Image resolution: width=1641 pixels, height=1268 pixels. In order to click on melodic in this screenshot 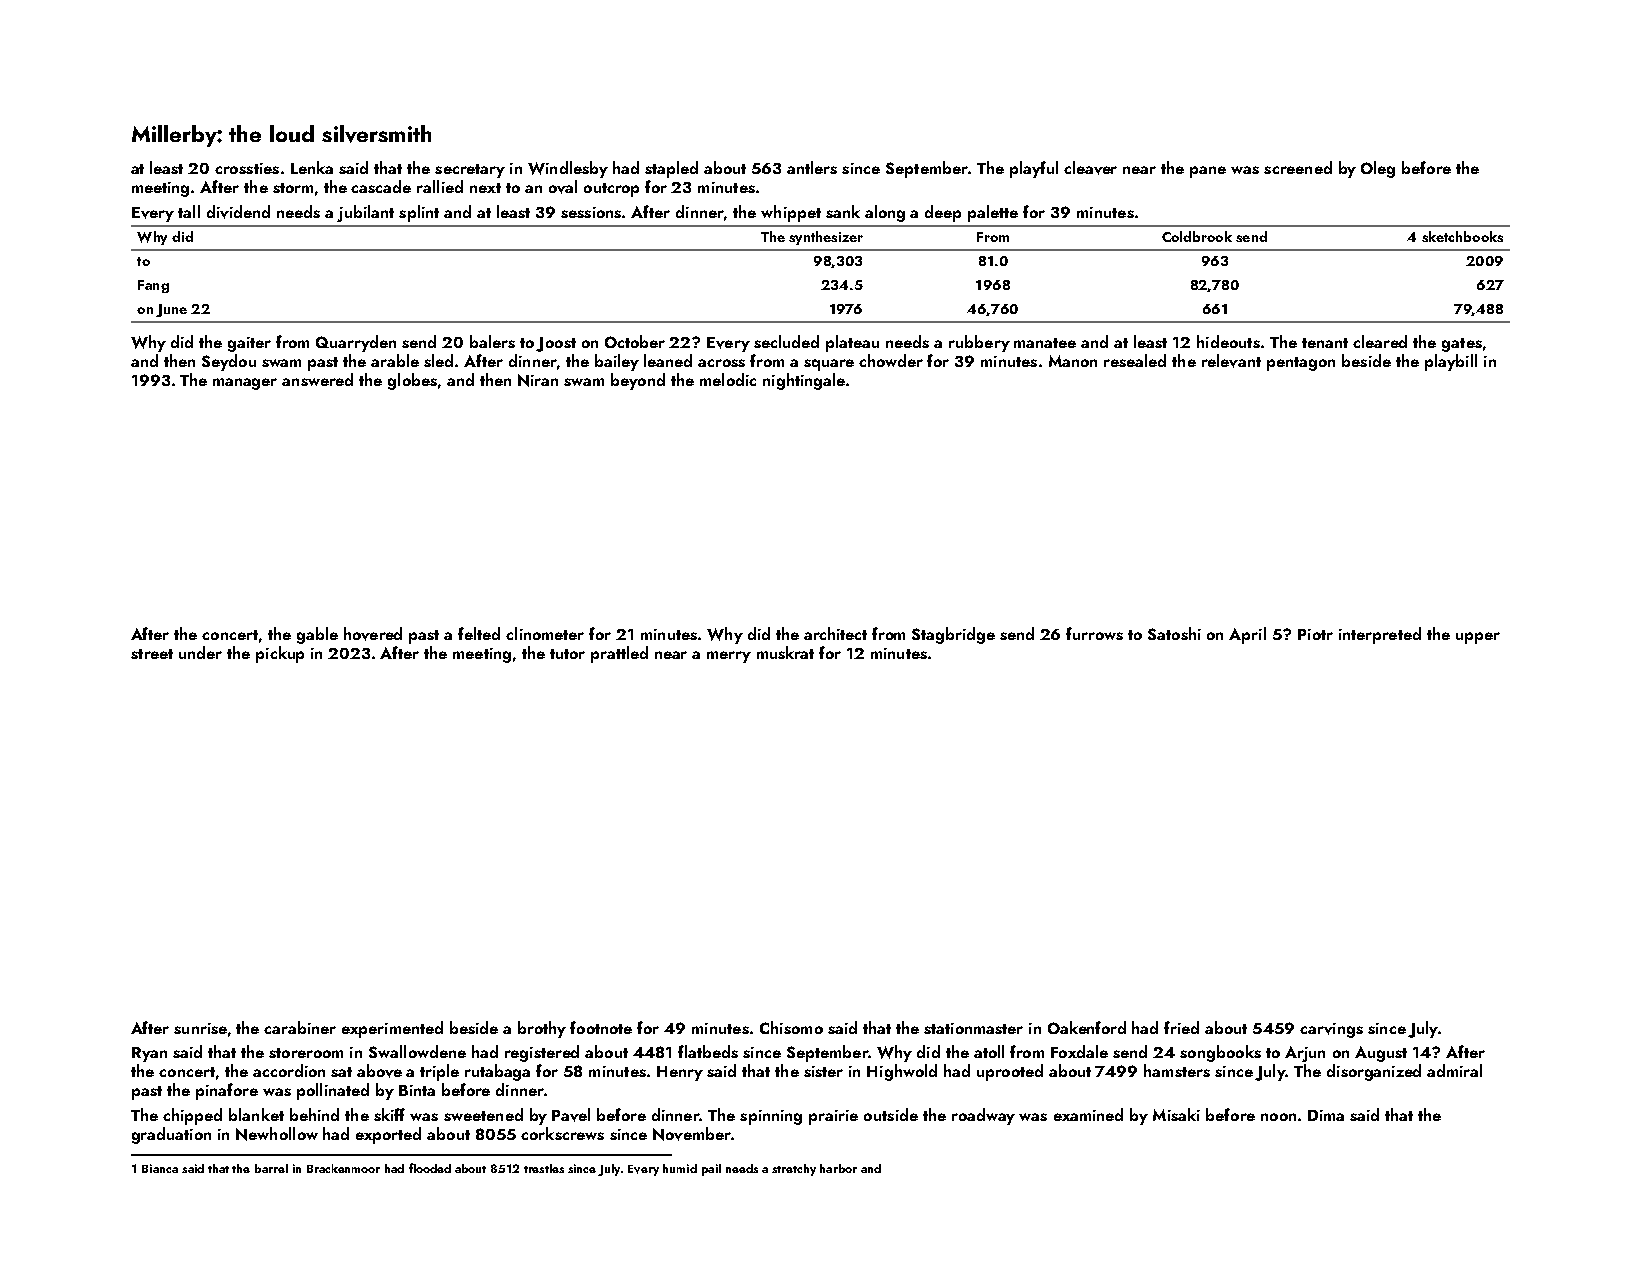, I will do `click(728, 379)`.
